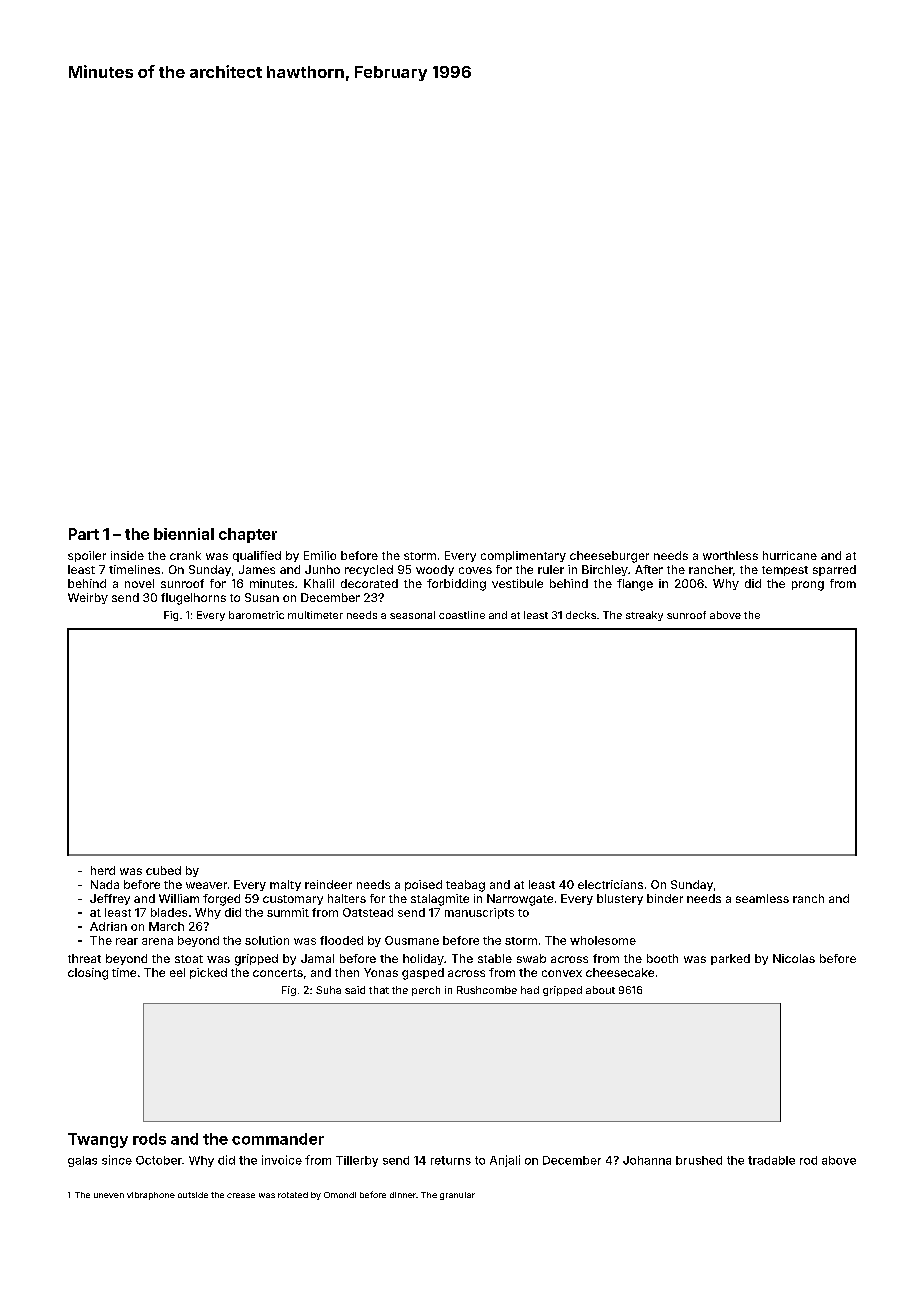  Describe the element at coordinates (523, 556) in the screenshot. I see `complimentary` at that location.
